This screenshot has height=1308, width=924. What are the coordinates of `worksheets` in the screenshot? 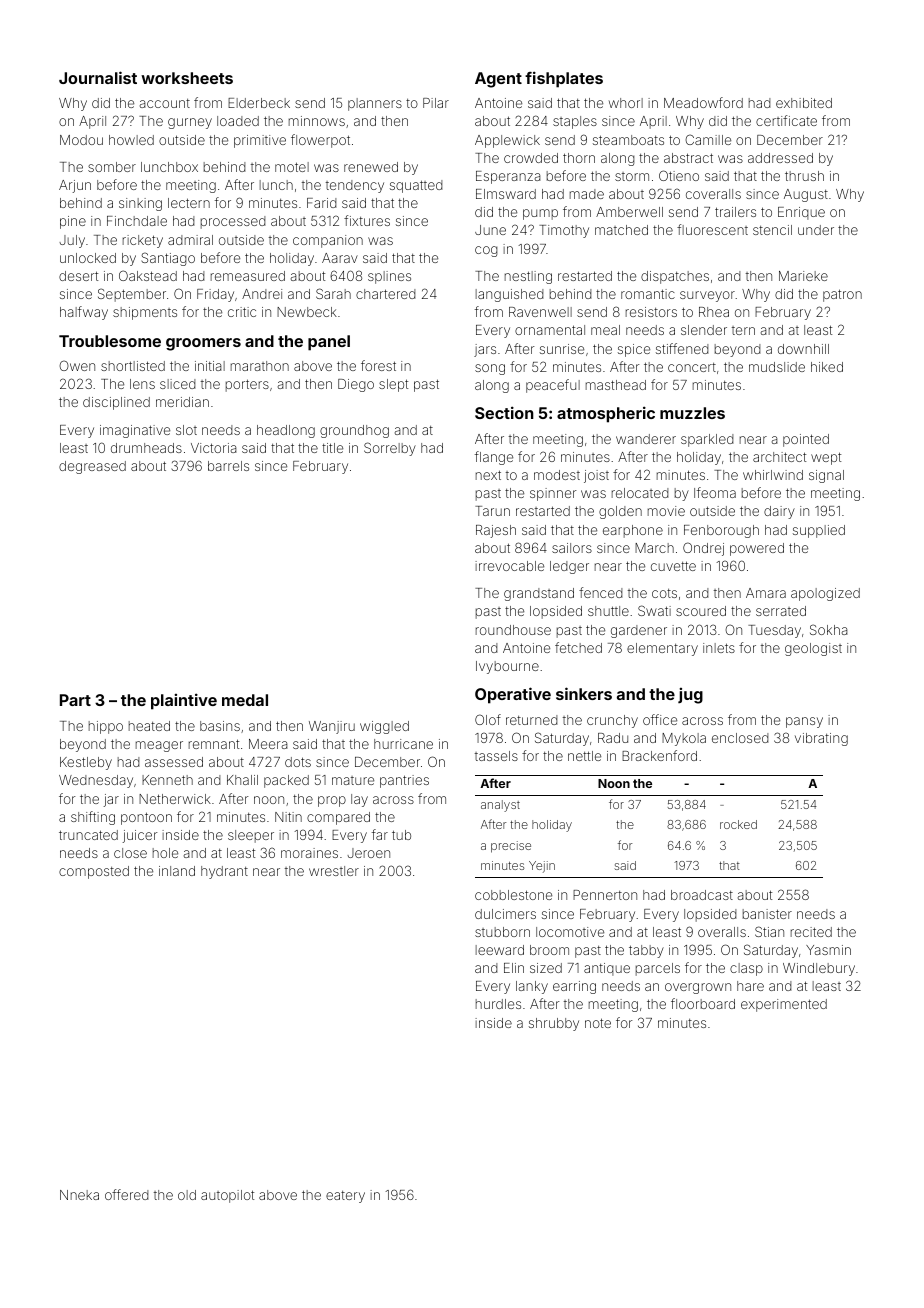 It's located at (187, 78).
